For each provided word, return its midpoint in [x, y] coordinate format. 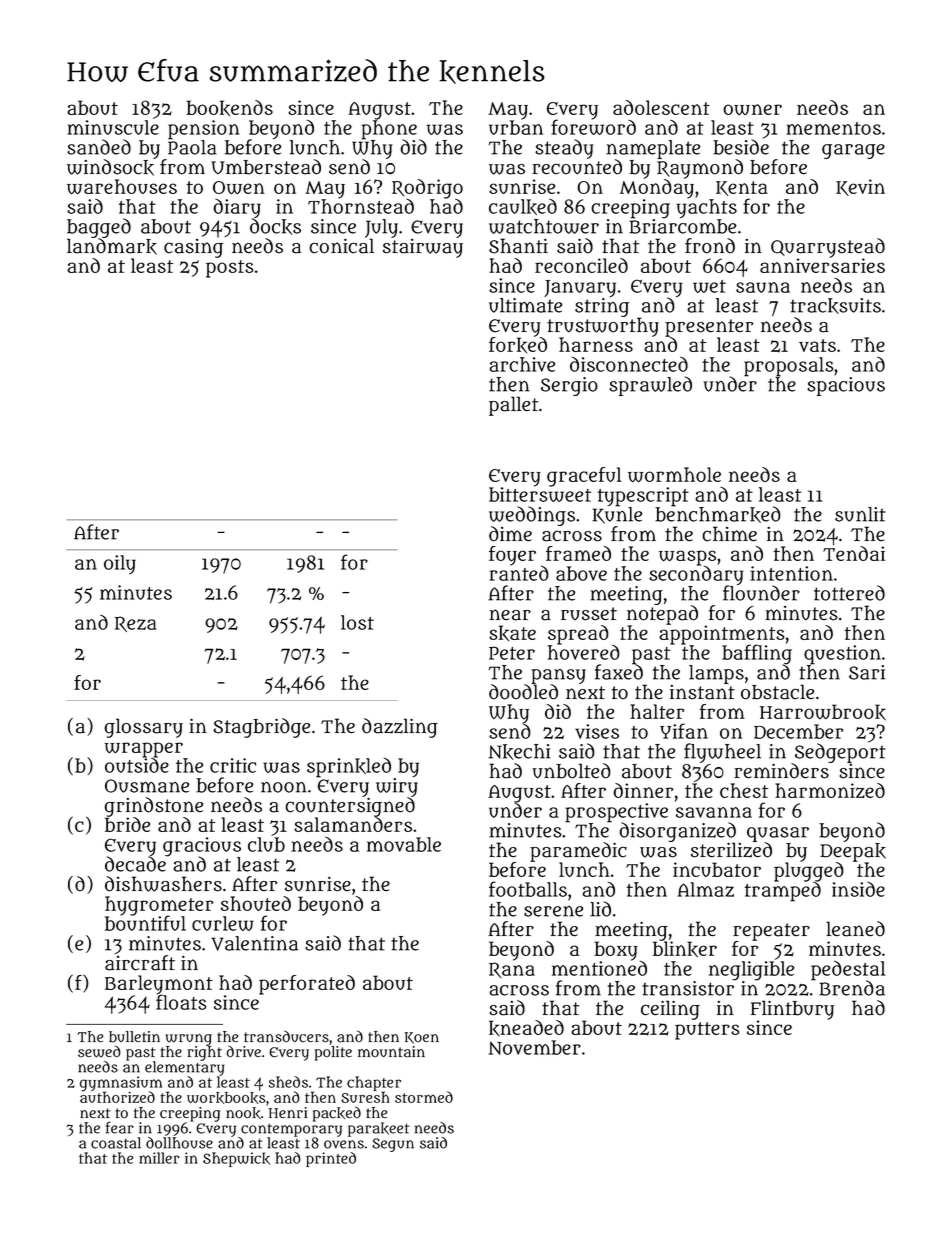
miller [159, 1158]
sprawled [650, 386]
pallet [513, 406]
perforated [307, 985]
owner [752, 109]
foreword [593, 127]
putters [707, 1031]
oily [120, 564]
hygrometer [159, 906]
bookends [229, 108]
